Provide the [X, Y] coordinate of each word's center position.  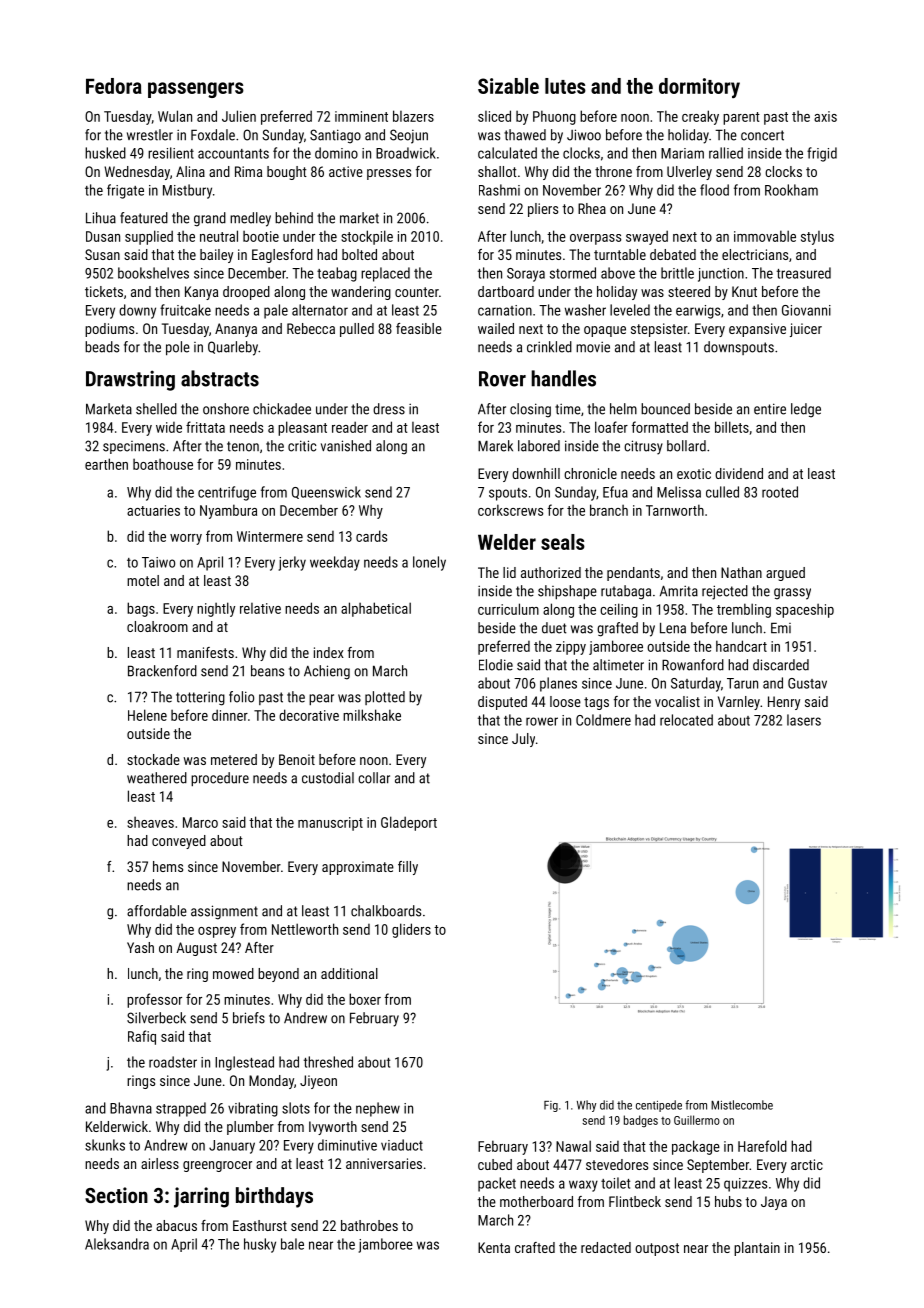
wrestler [150, 135]
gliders [411, 930]
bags [141, 609]
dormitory [699, 88]
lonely [429, 563]
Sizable [508, 86]
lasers [804, 720]
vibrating [253, 1109]
